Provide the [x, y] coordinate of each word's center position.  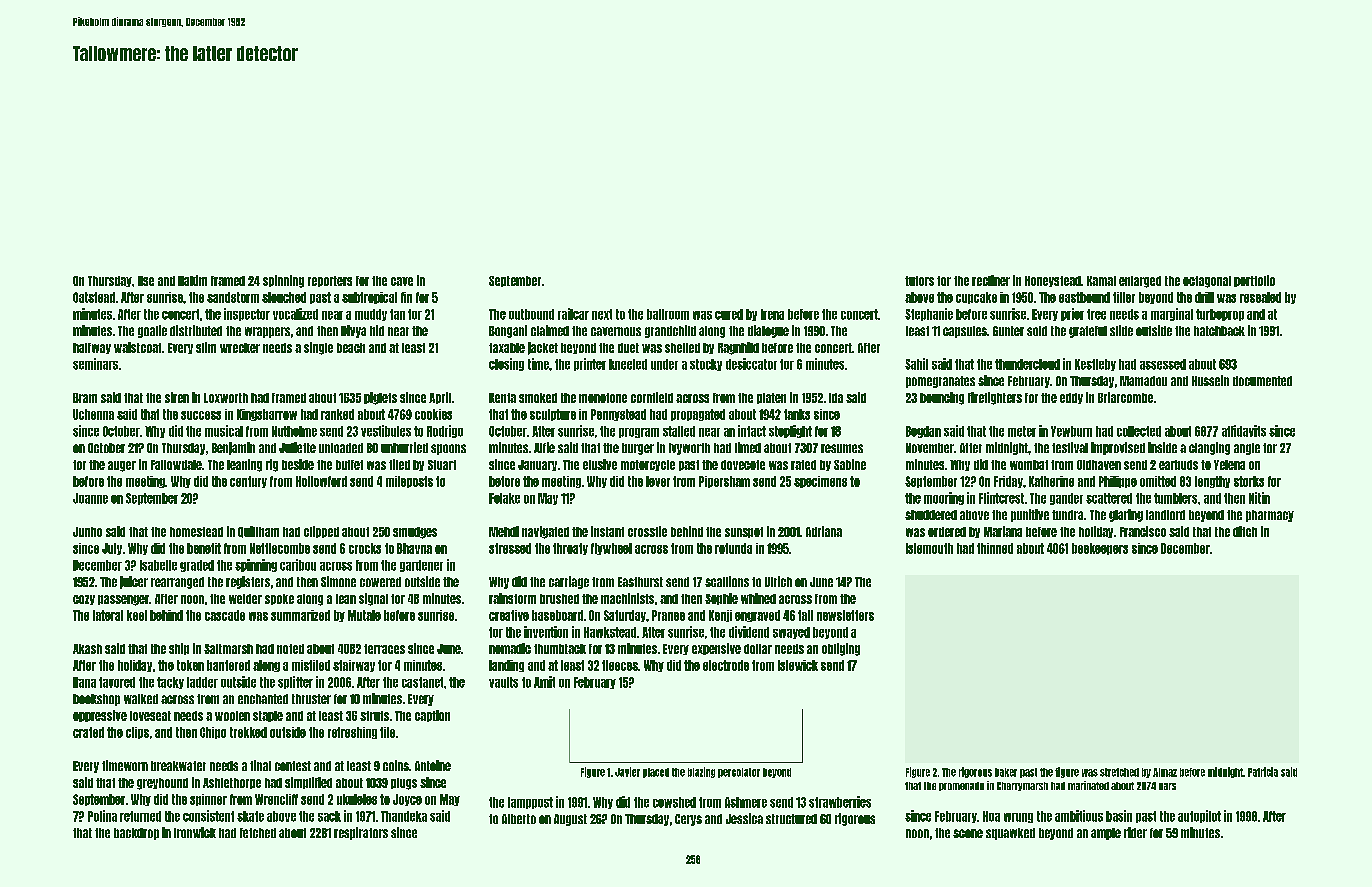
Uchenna [93, 414]
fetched [258, 833]
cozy [84, 600]
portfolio [1254, 281]
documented [1262, 381]
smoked [538, 398]
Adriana [824, 531]
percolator [739, 773]
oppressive [100, 716]
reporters [330, 281]
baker [1006, 772]
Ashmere [746, 802]
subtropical [369, 298]
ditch [1245, 531]
